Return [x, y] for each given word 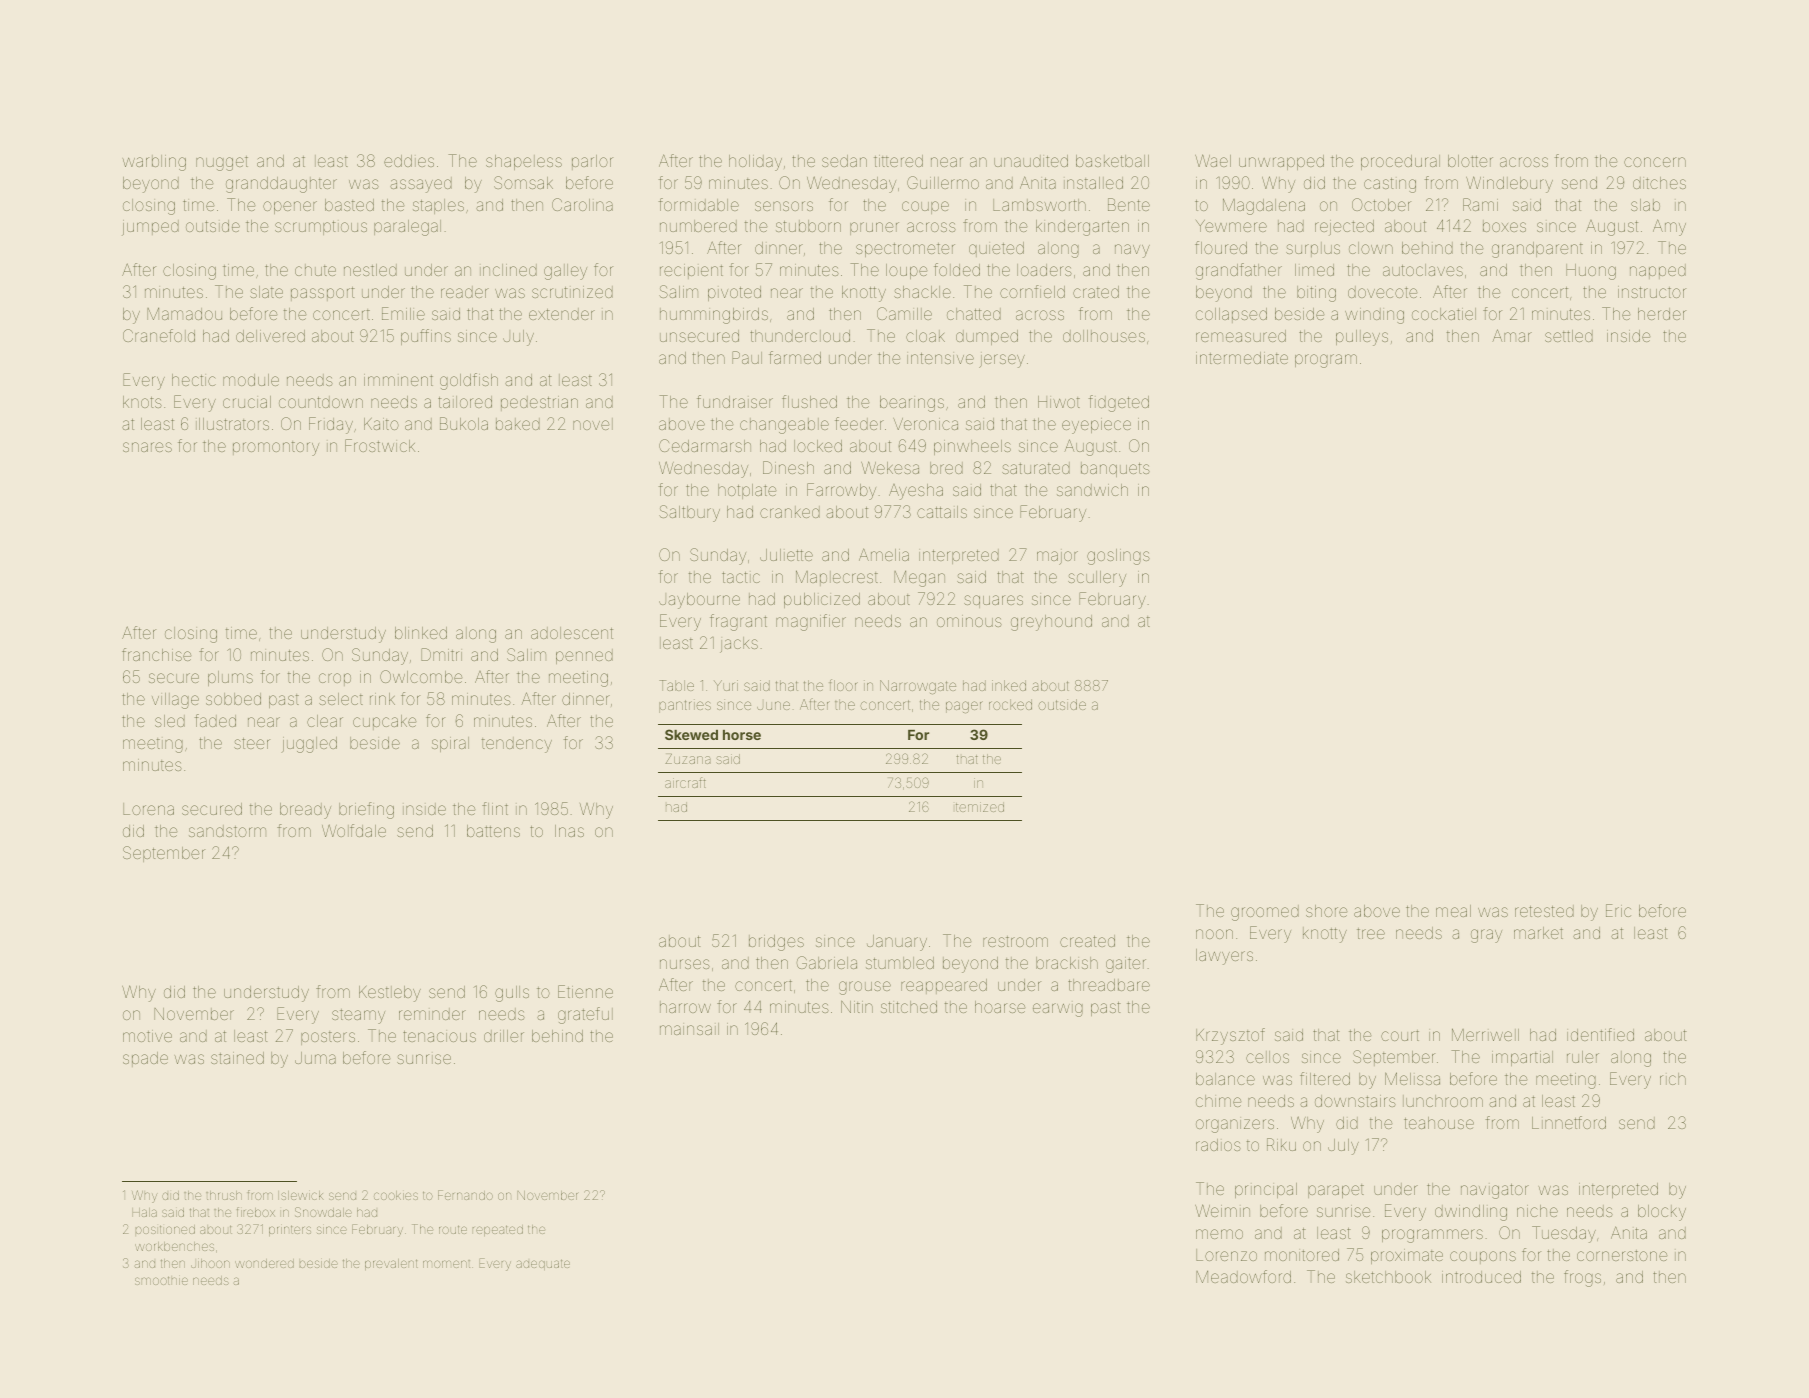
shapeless [524, 162]
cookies [396, 1195]
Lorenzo [1226, 1255]
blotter [1470, 161]
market [1538, 933]
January [897, 943]
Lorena [148, 809]
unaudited [1031, 161]
